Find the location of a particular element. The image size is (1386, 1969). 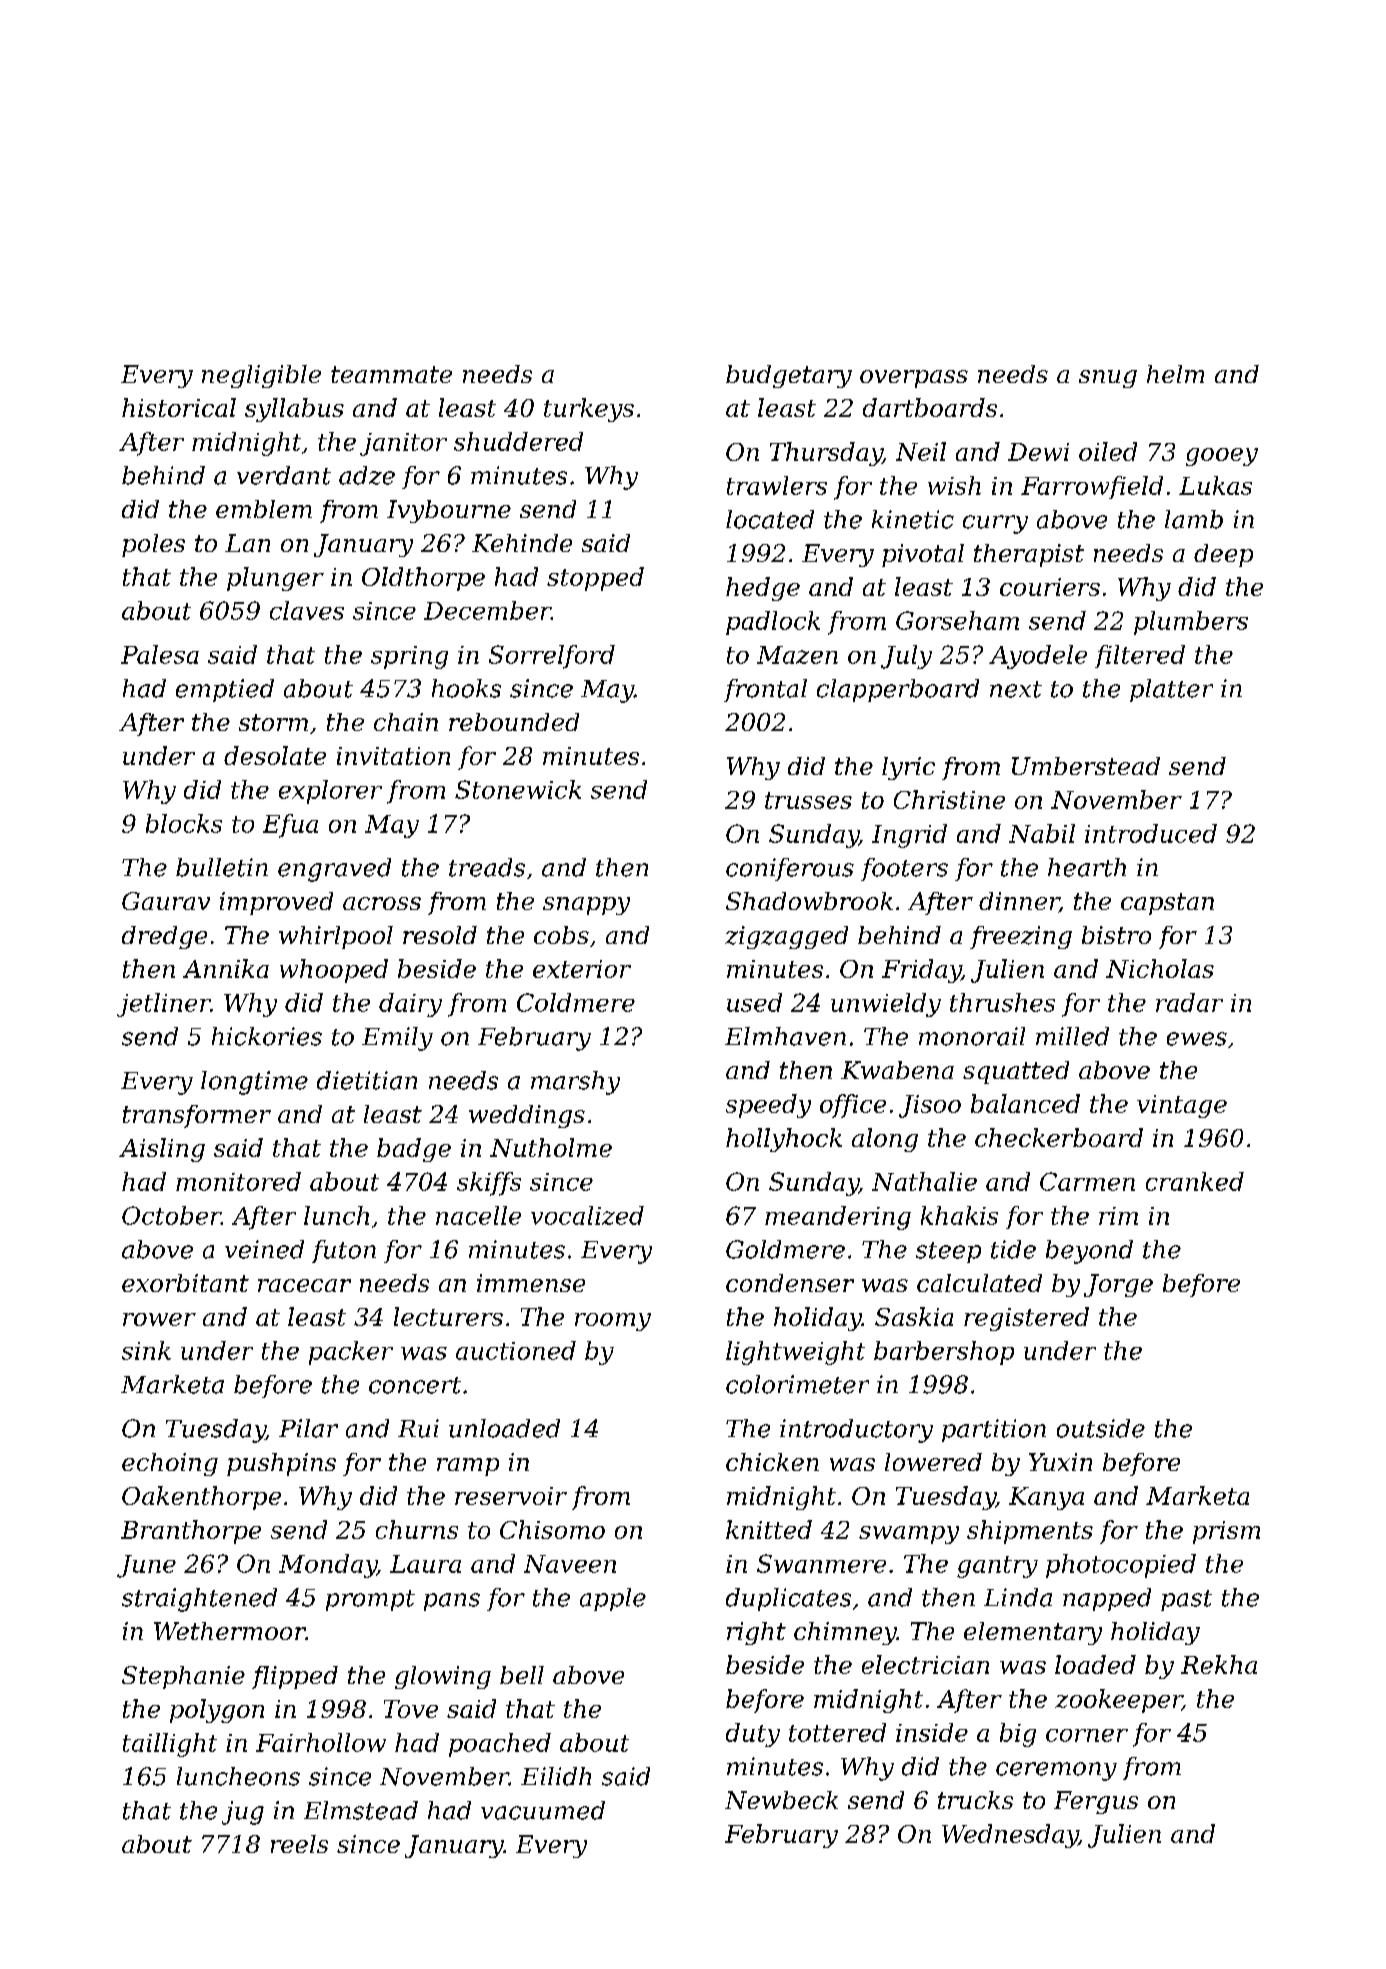

bistro is located at coordinates (1116, 935).
